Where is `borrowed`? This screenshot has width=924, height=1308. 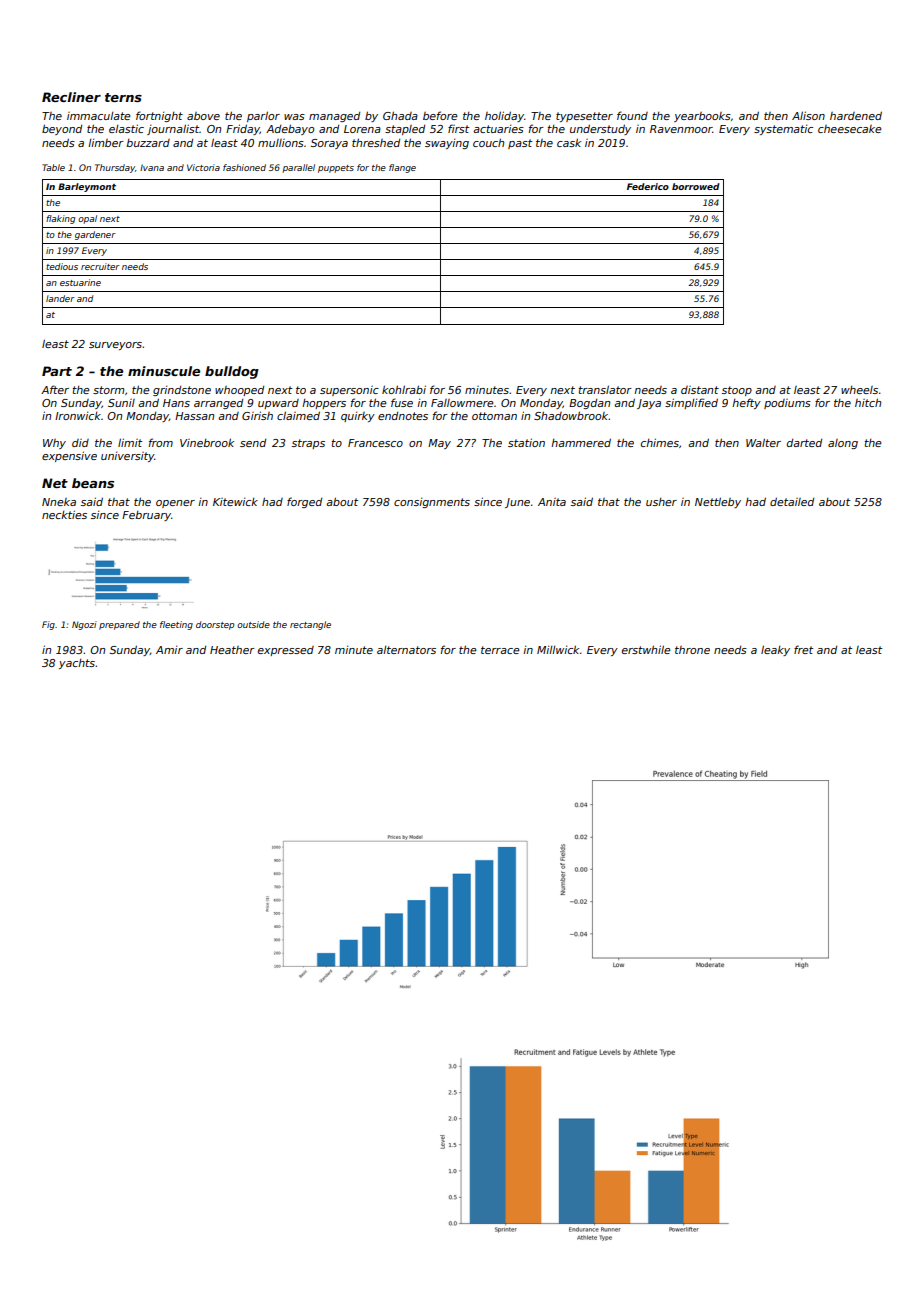
borrowed is located at coordinates (696, 186).
